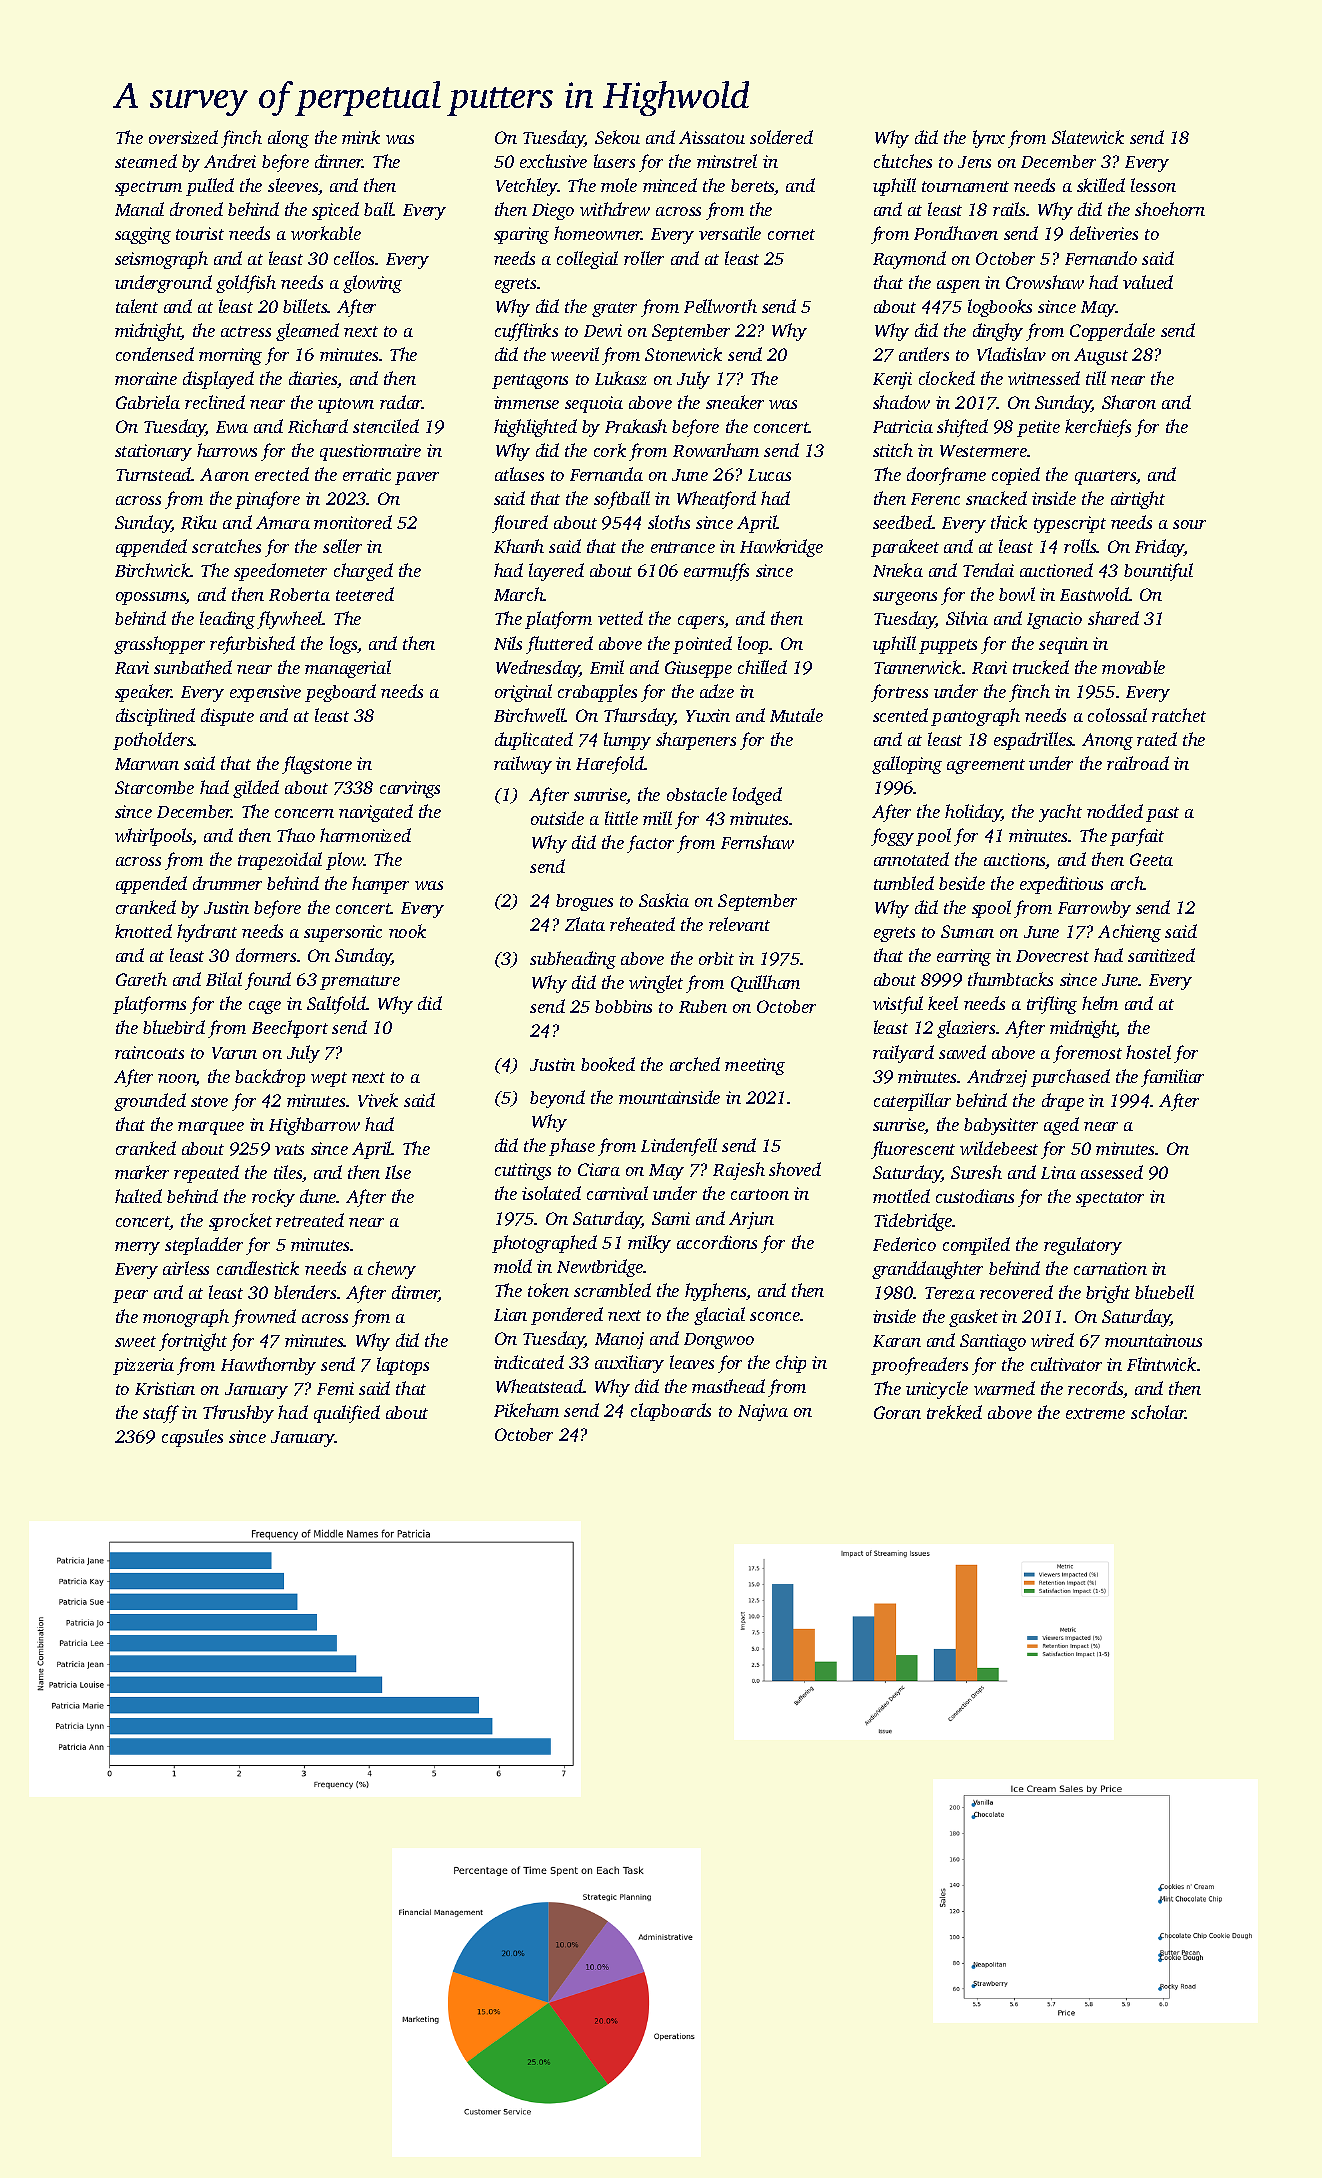 The width and height of the image is (1322, 2178). I want to click on mink, so click(361, 137).
